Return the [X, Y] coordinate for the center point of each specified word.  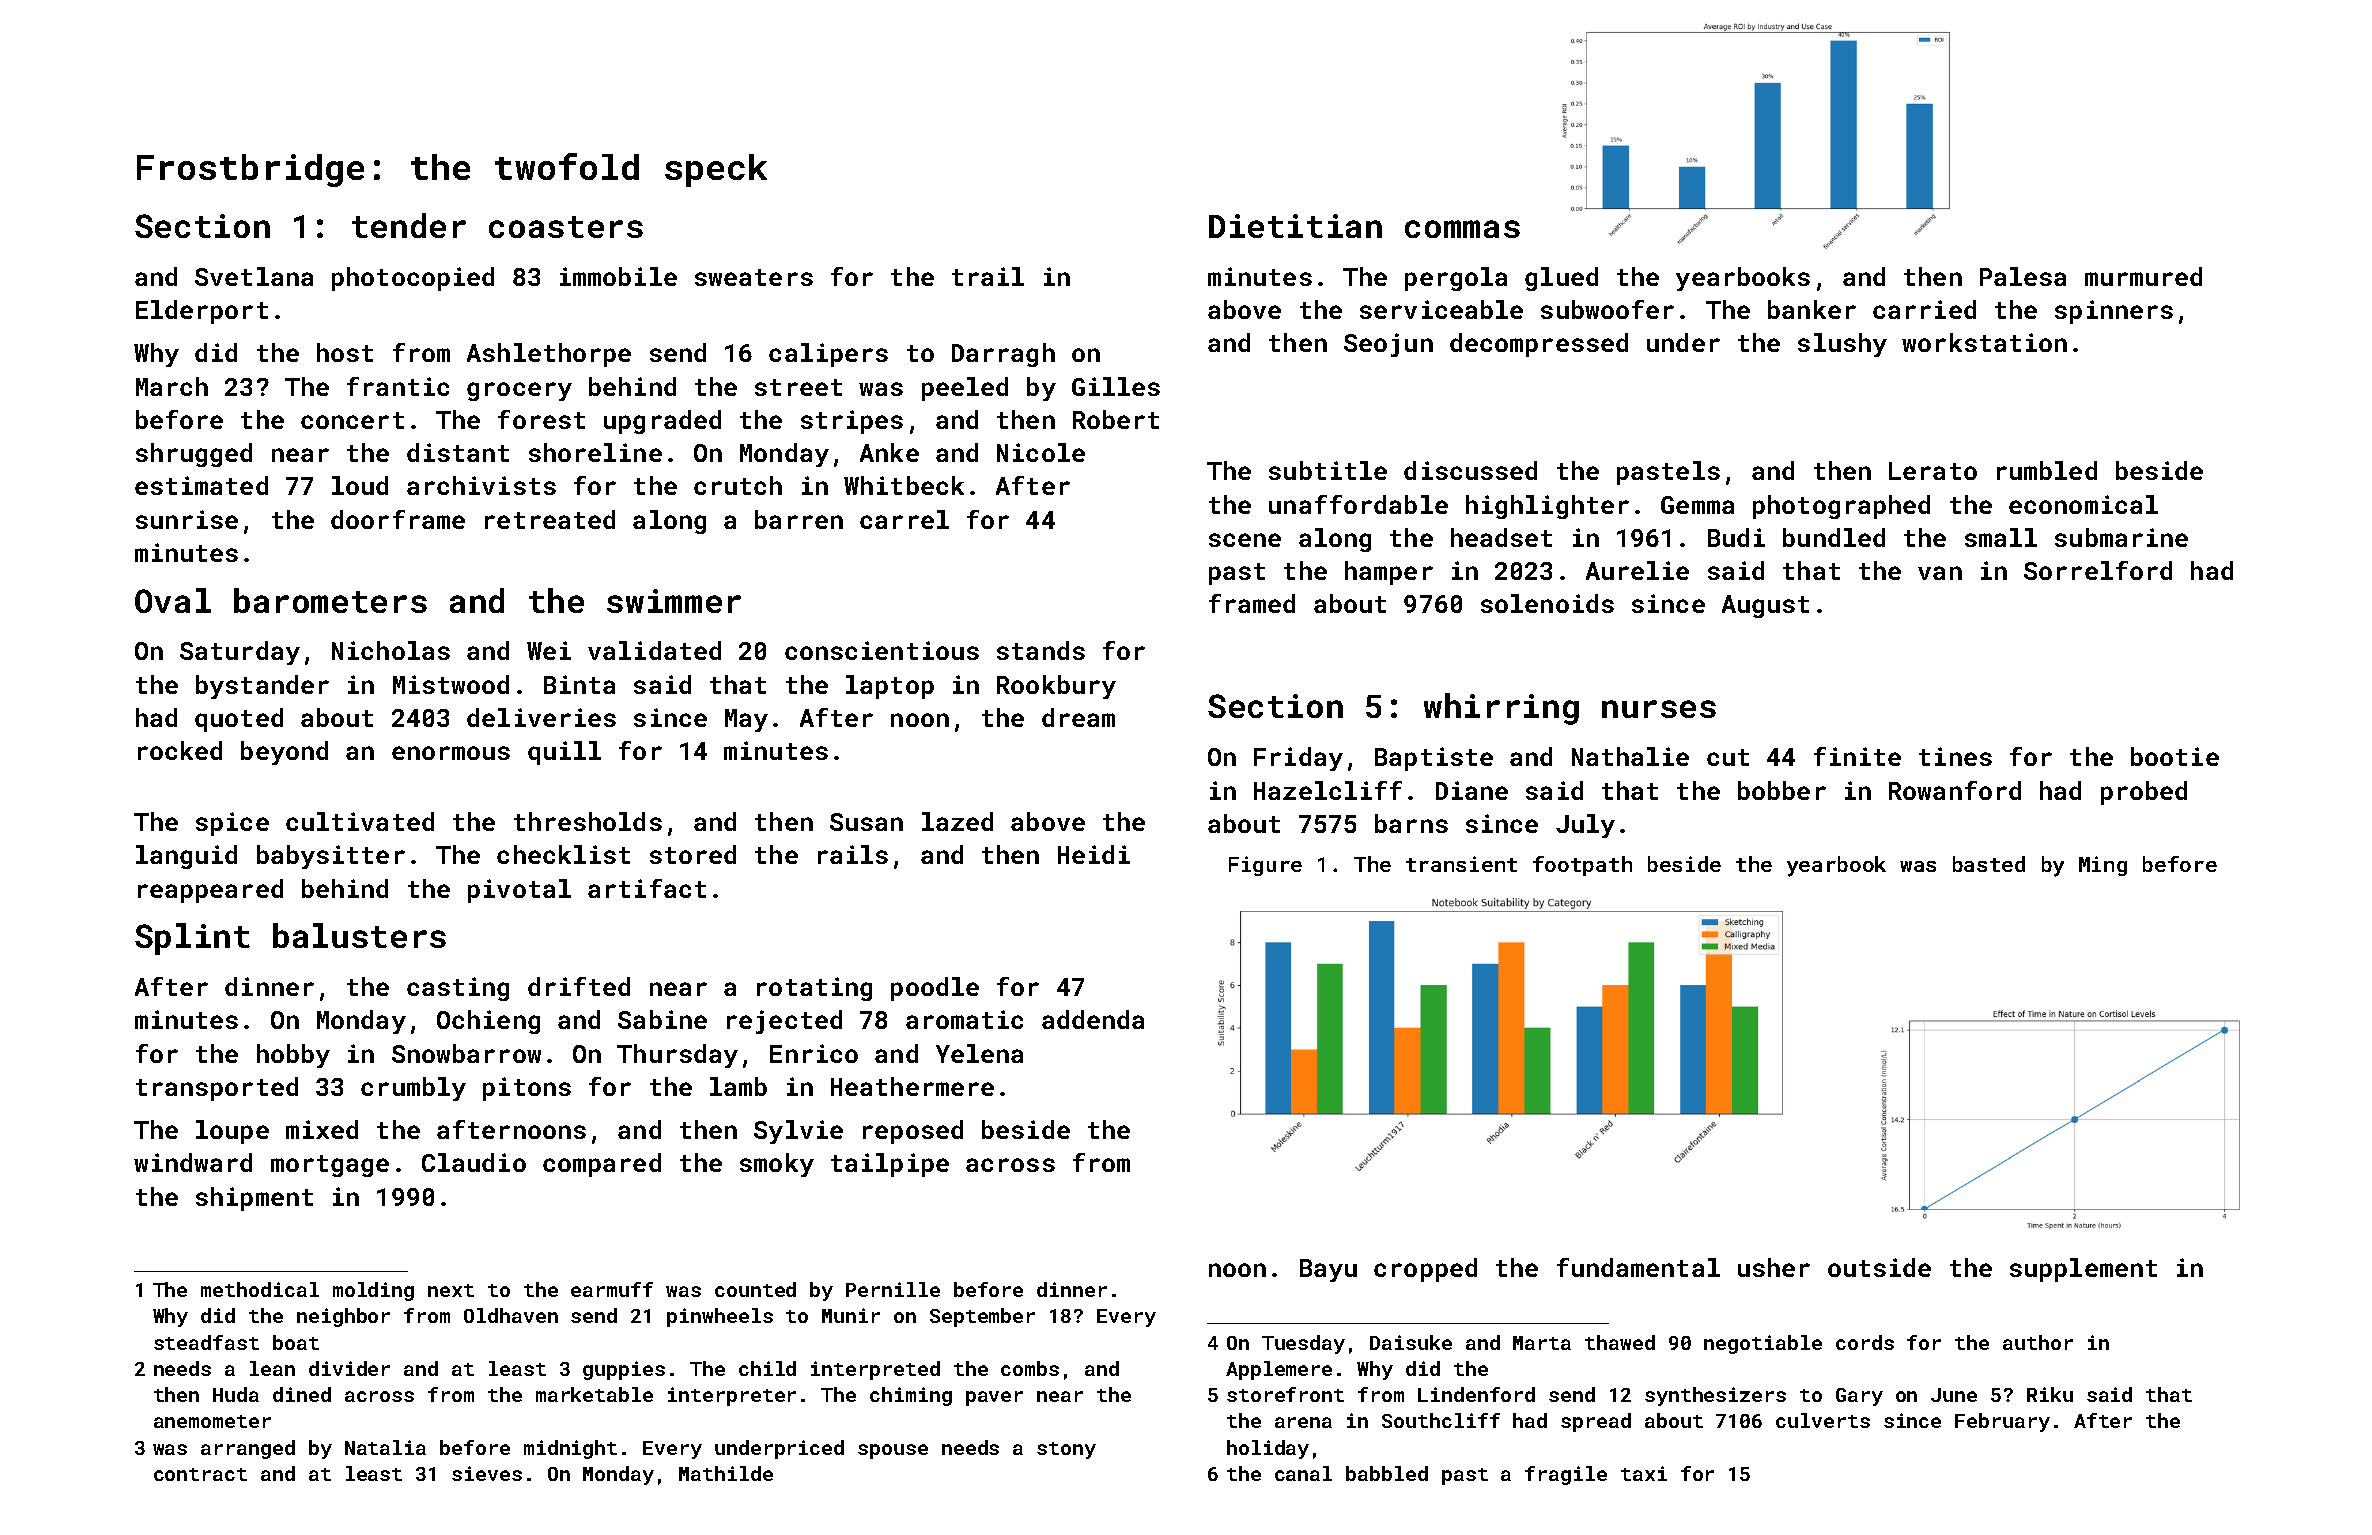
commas [1462, 229]
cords [1865, 1342]
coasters [566, 227]
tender [409, 225]
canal [1303, 1473]
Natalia [385, 1447]
